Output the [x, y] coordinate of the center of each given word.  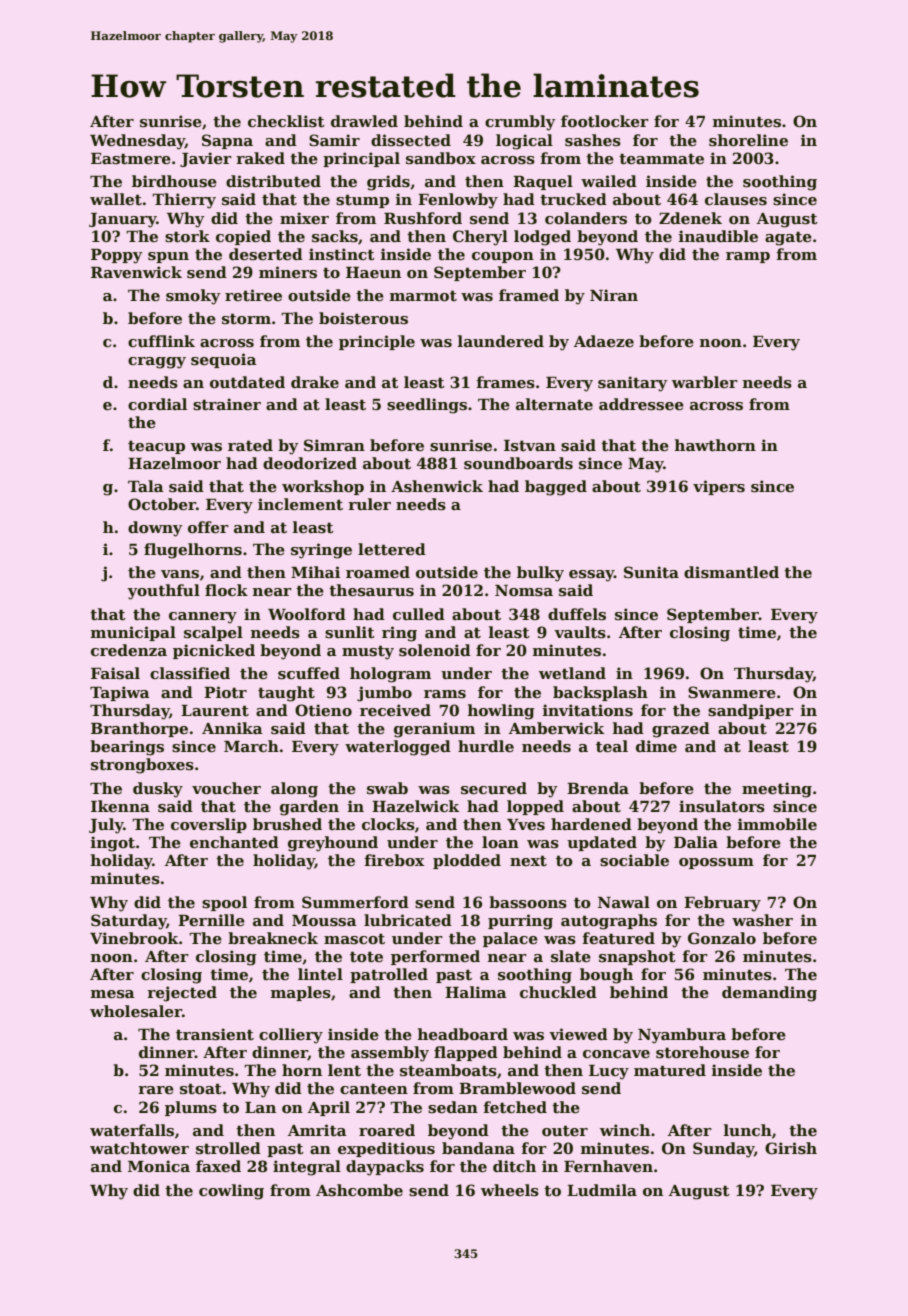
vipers [719, 487]
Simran [334, 445]
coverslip [209, 825]
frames [506, 382]
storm [246, 318]
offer [208, 527]
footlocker [605, 121]
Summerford [355, 902]
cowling [231, 1192]
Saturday [128, 922]
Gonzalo [722, 938]
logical [524, 142]
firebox [395, 860]
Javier [206, 159]
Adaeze [604, 341]
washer [762, 920]
